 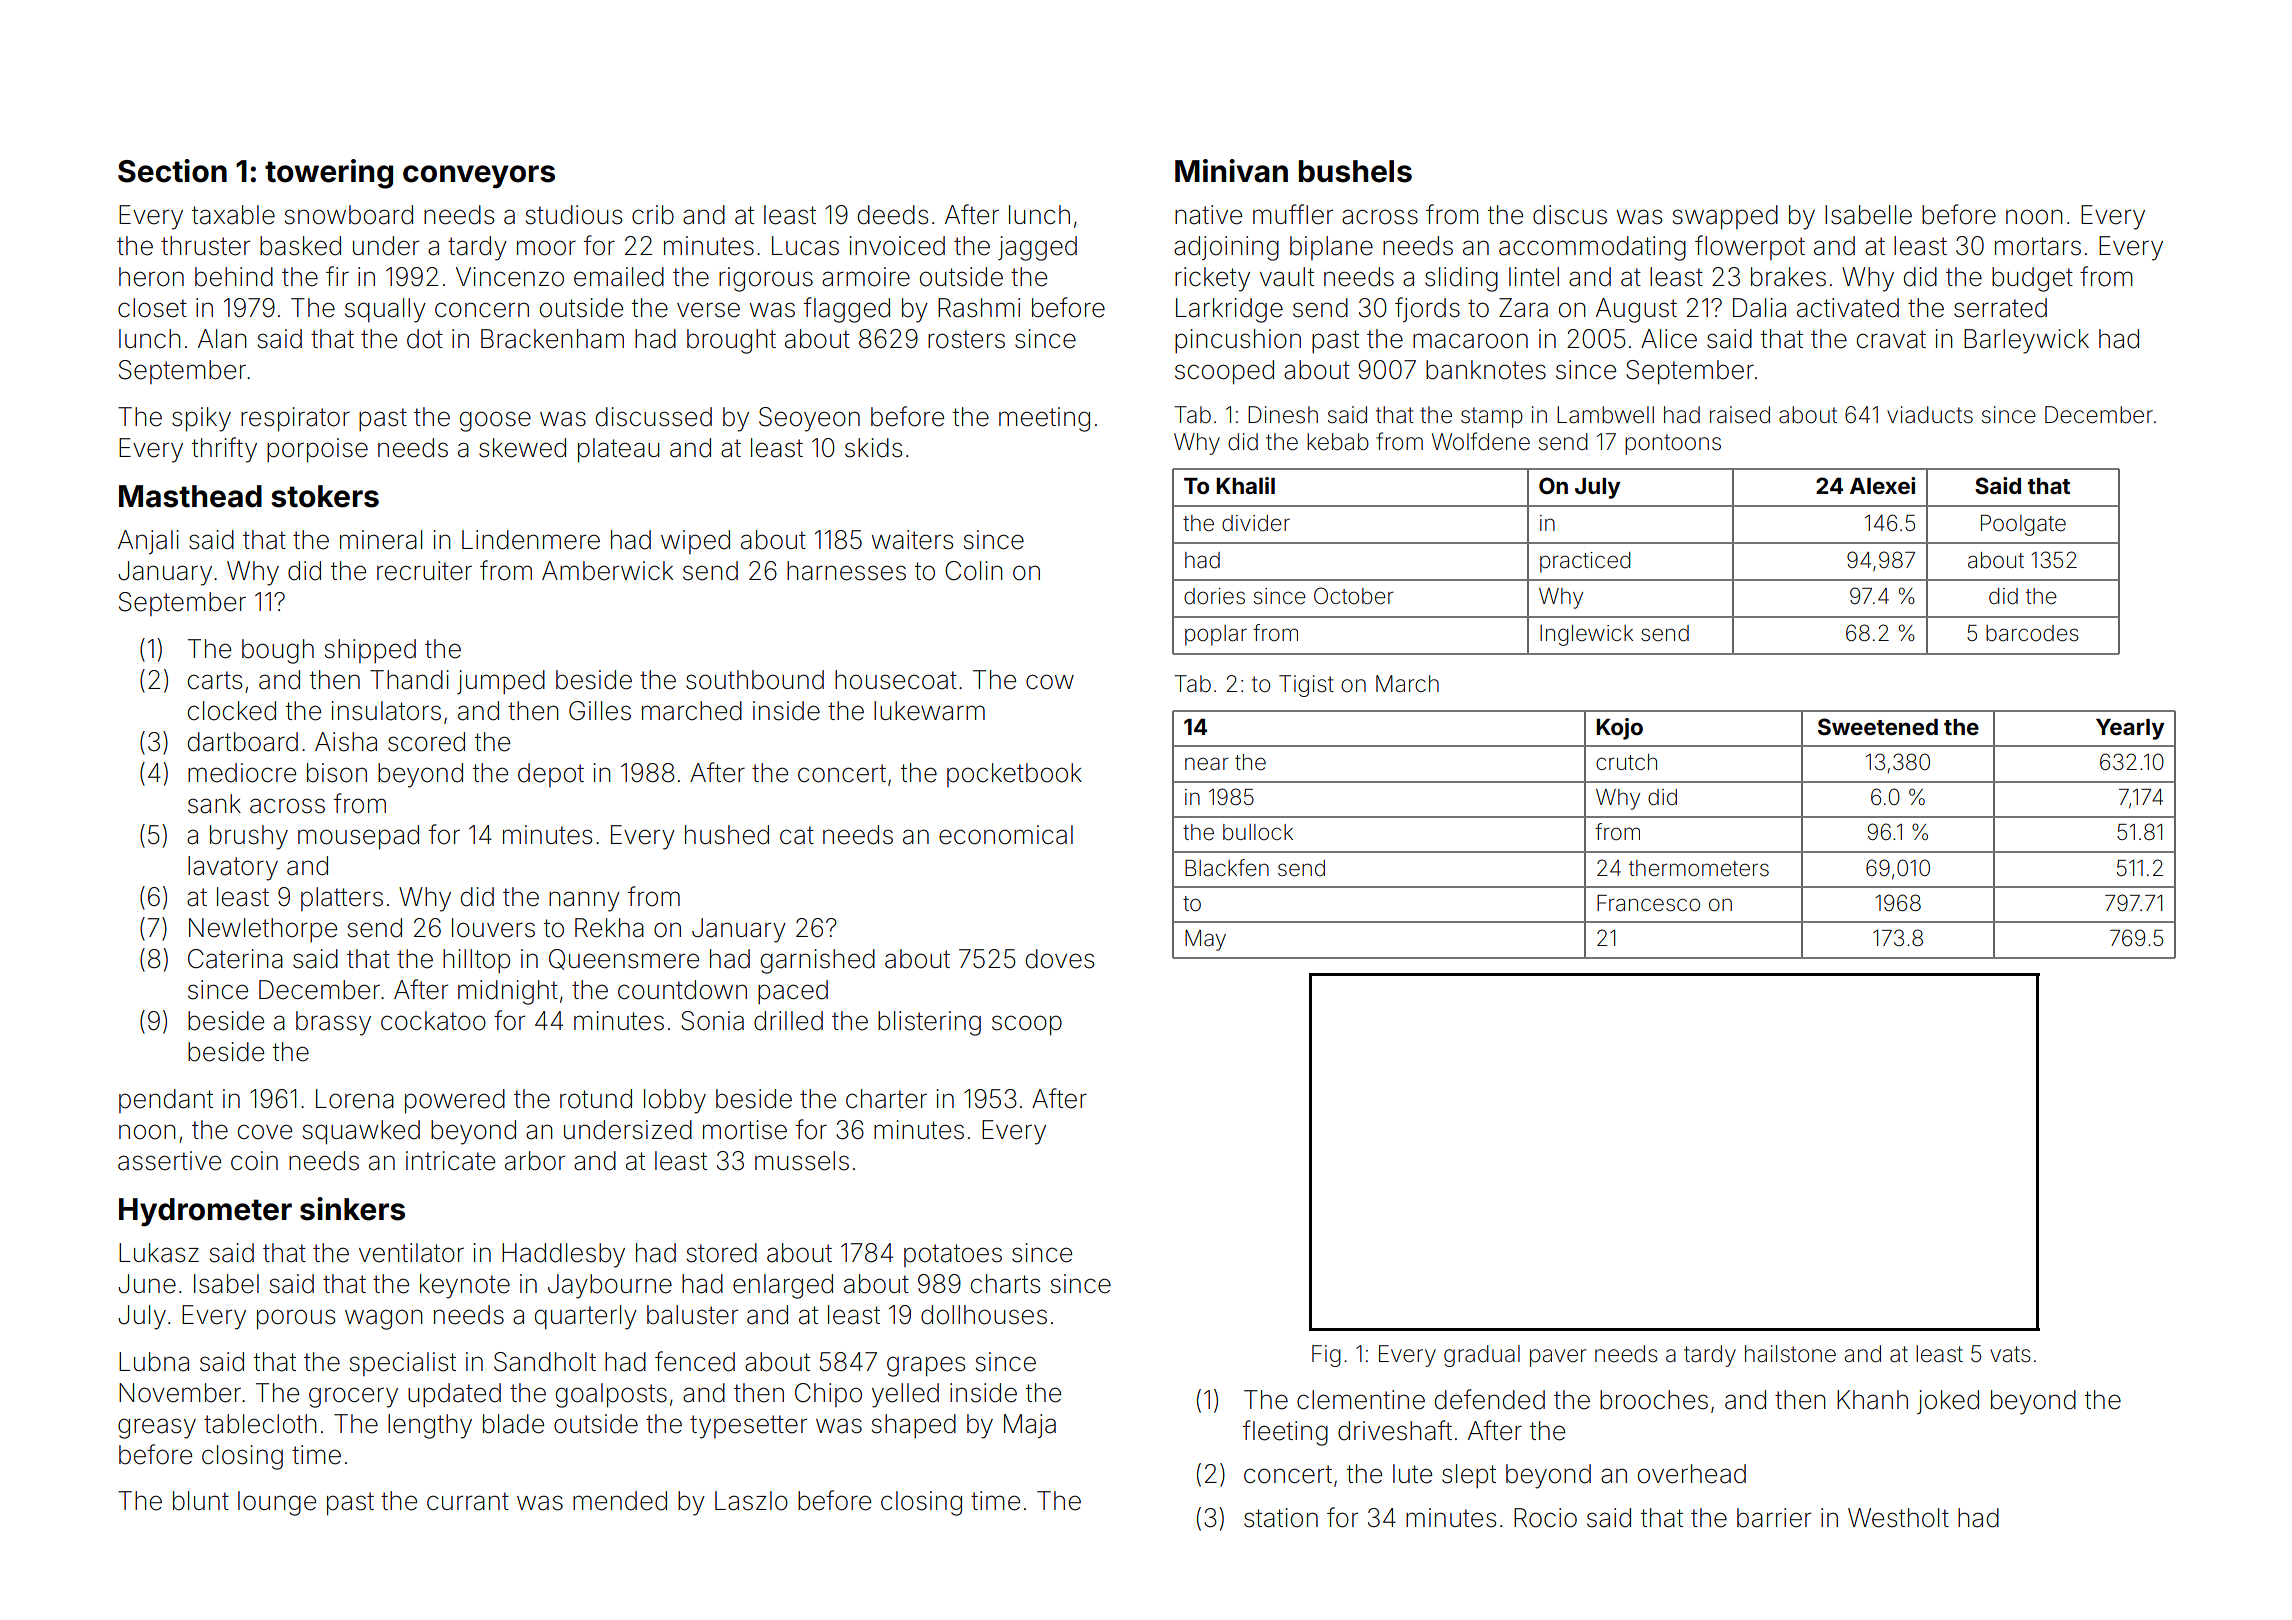 I want to click on joked, so click(x=1948, y=1402).
